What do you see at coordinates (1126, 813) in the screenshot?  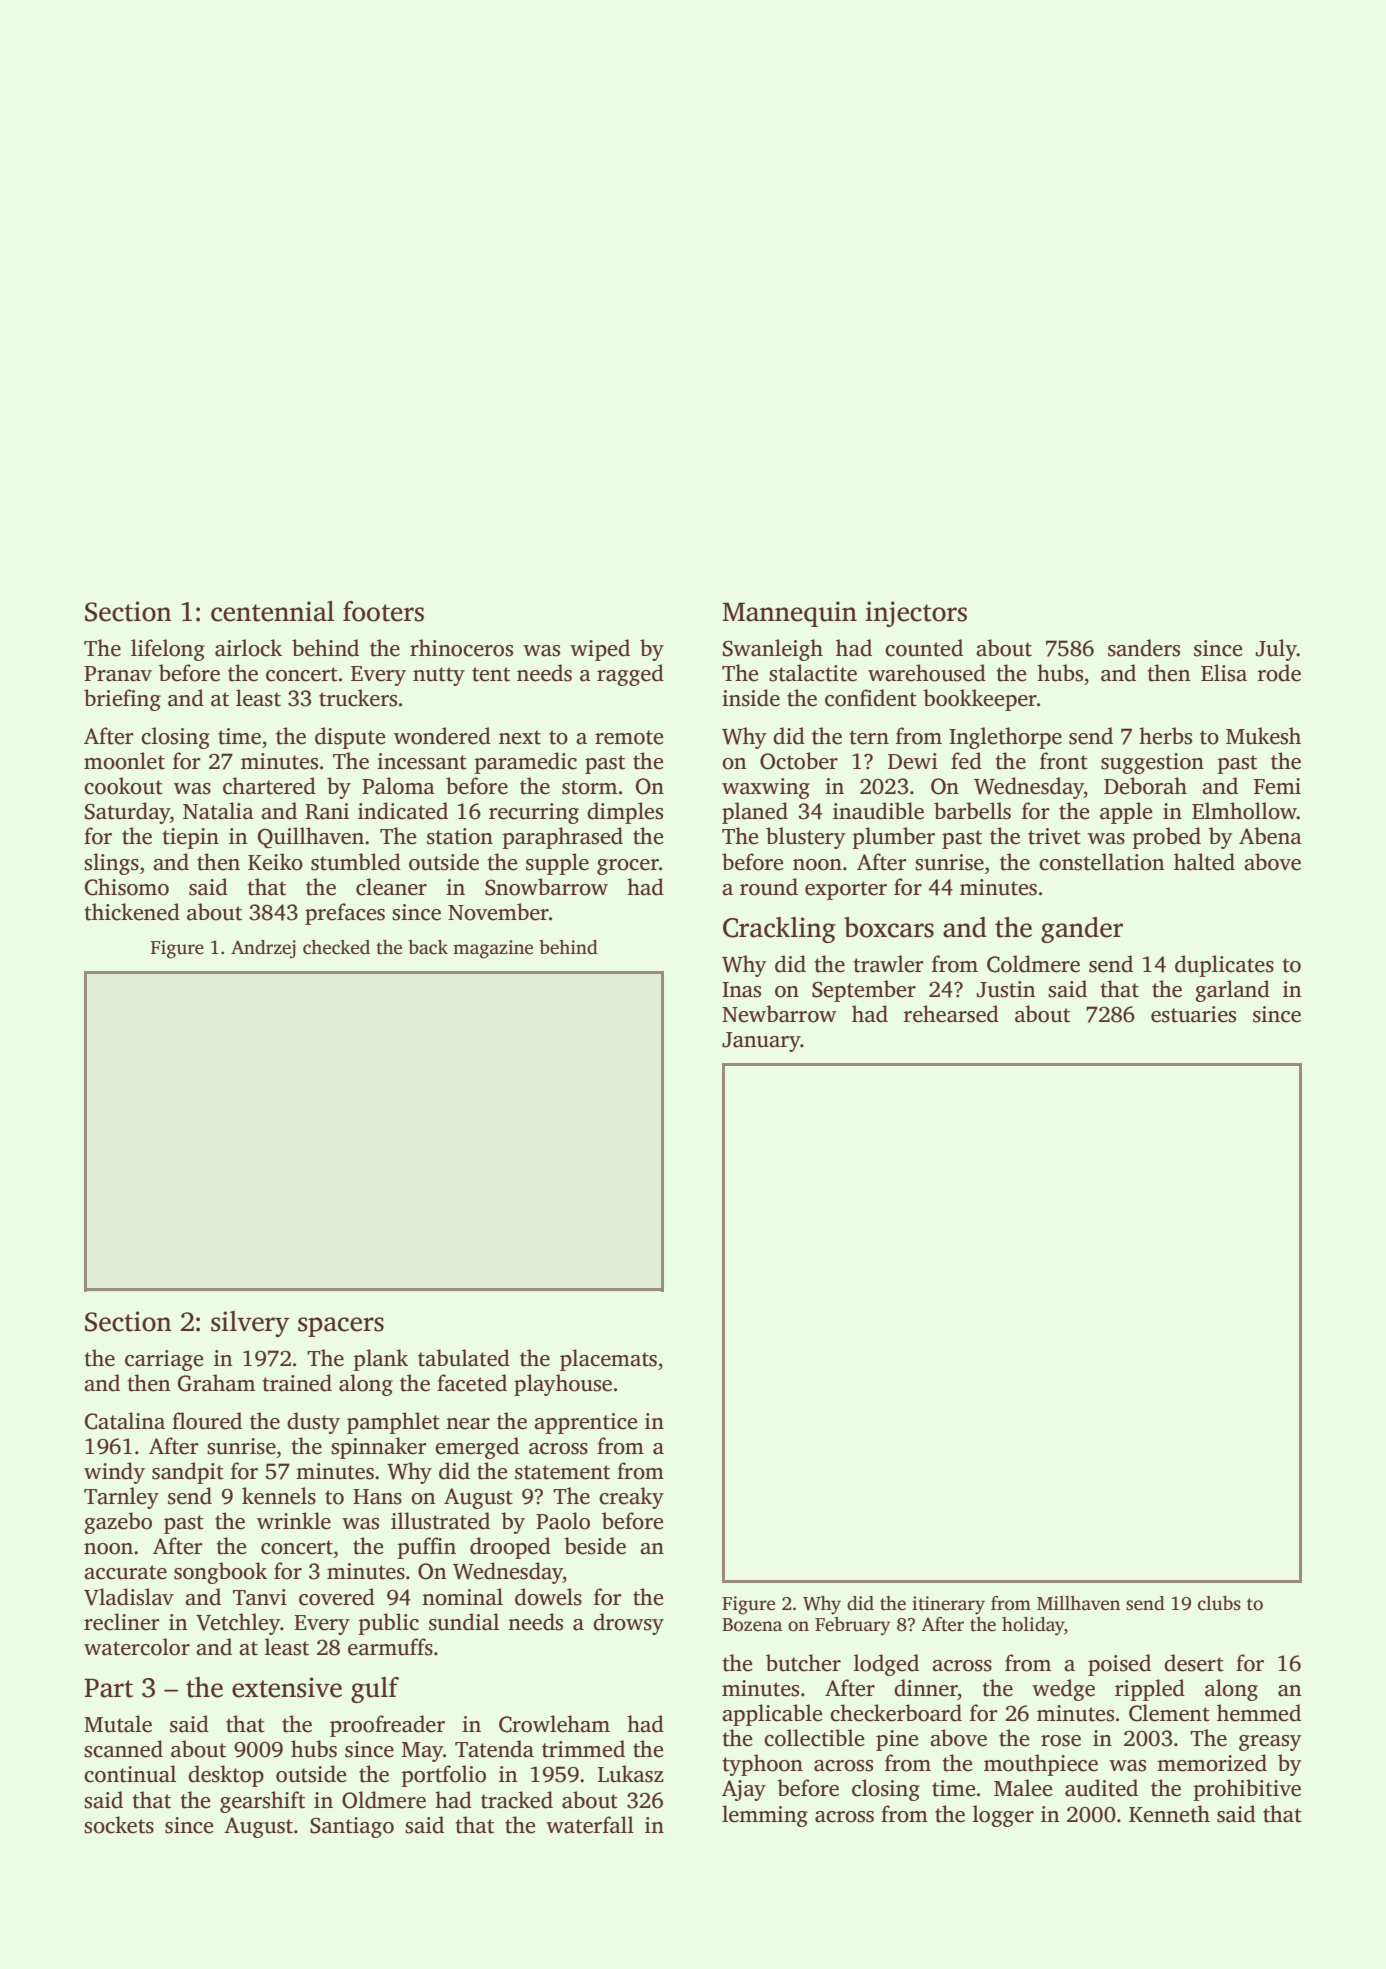 I see `apple` at bounding box center [1126, 813].
